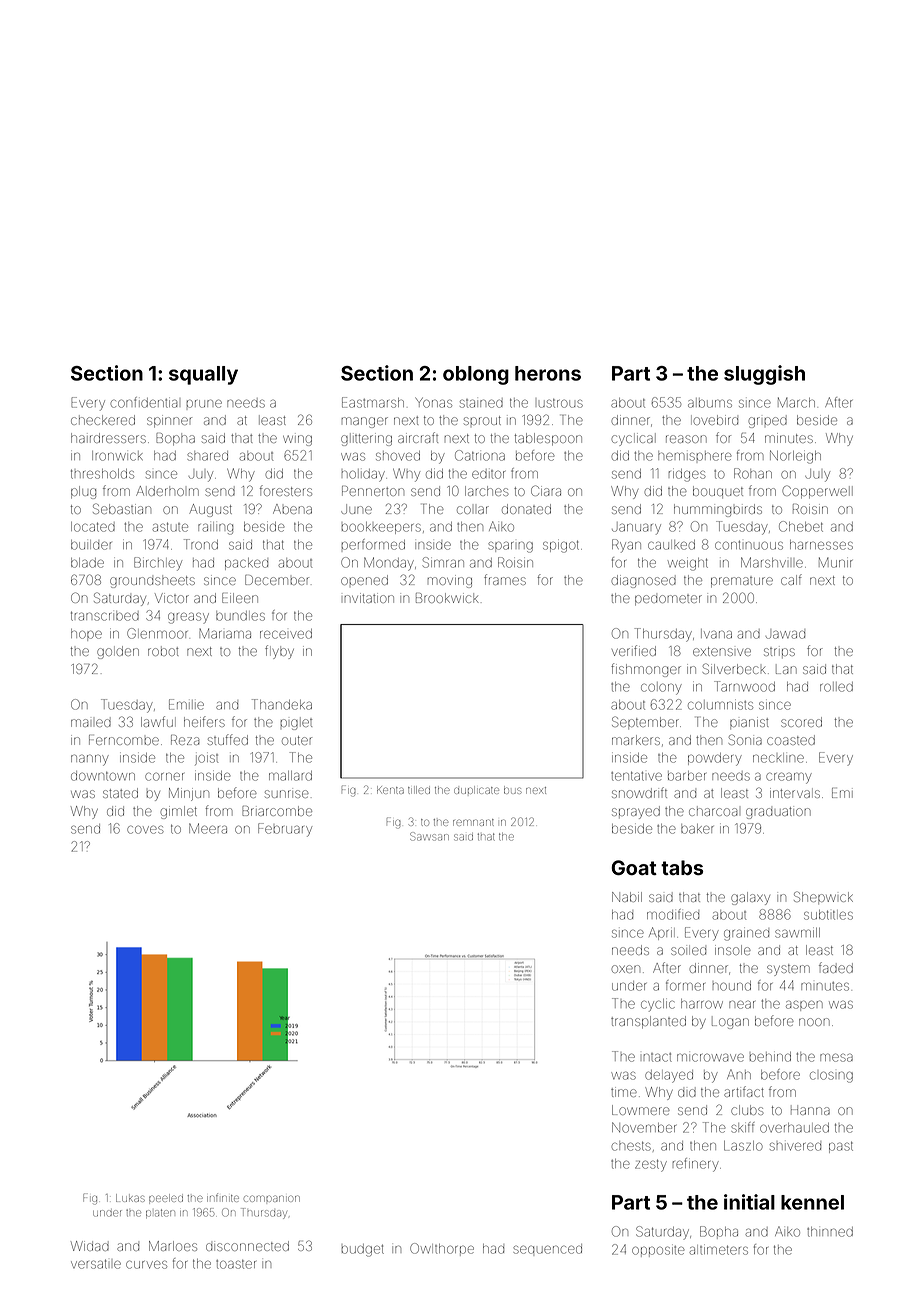 The width and height of the screenshot is (924, 1308). What do you see at coordinates (476, 375) in the screenshot?
I see `oblong` at bounding box center [476, 375].
